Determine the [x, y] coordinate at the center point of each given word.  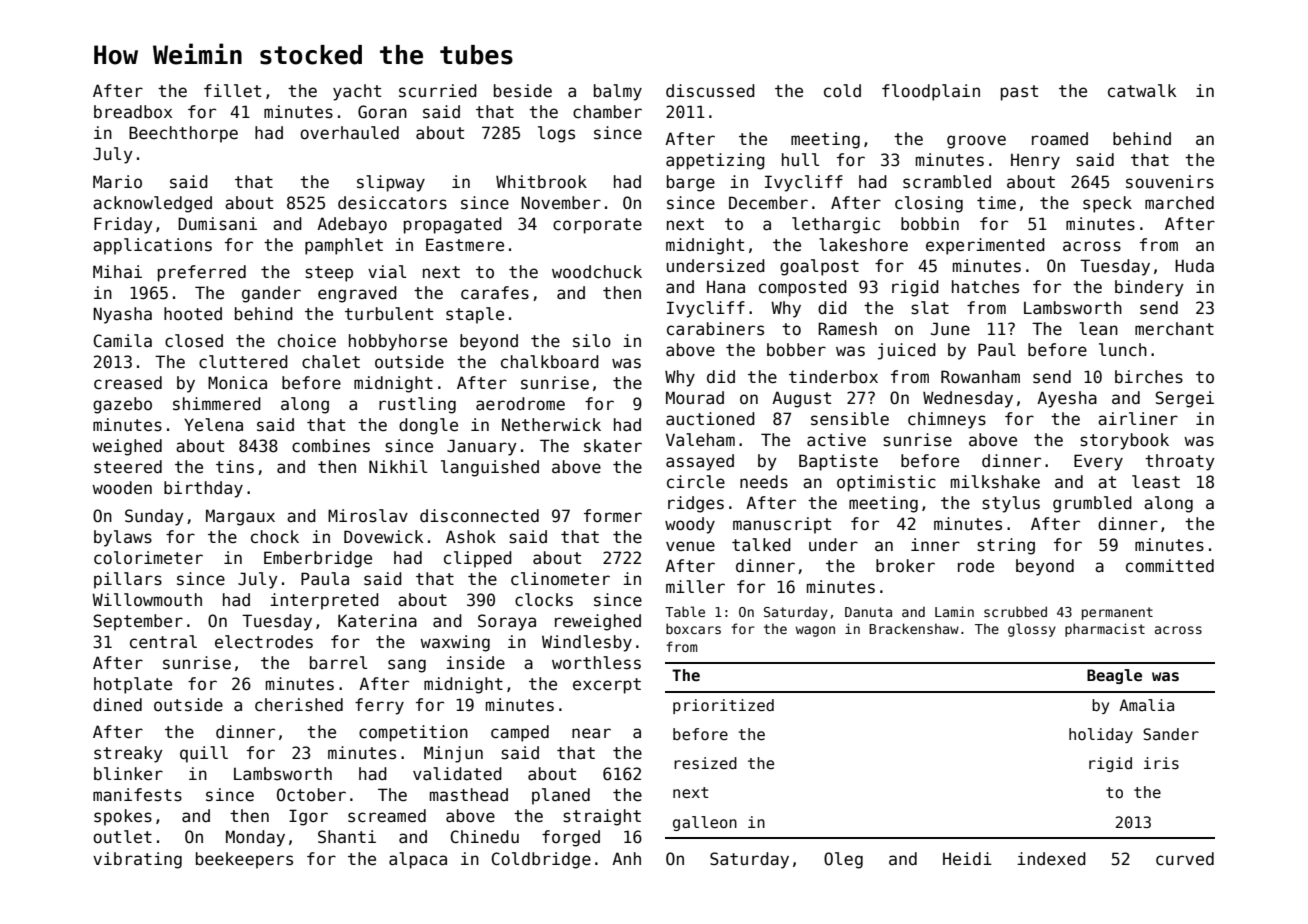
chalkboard [550, 362]
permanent [1117, 613]
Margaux [240, 517]
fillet [232, 90]
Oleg [843, 860]
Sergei [1184, 399]
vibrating [137, 860]
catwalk [1142, 91]
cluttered [243, 362]
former [613, 516]
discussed [710, 91]
